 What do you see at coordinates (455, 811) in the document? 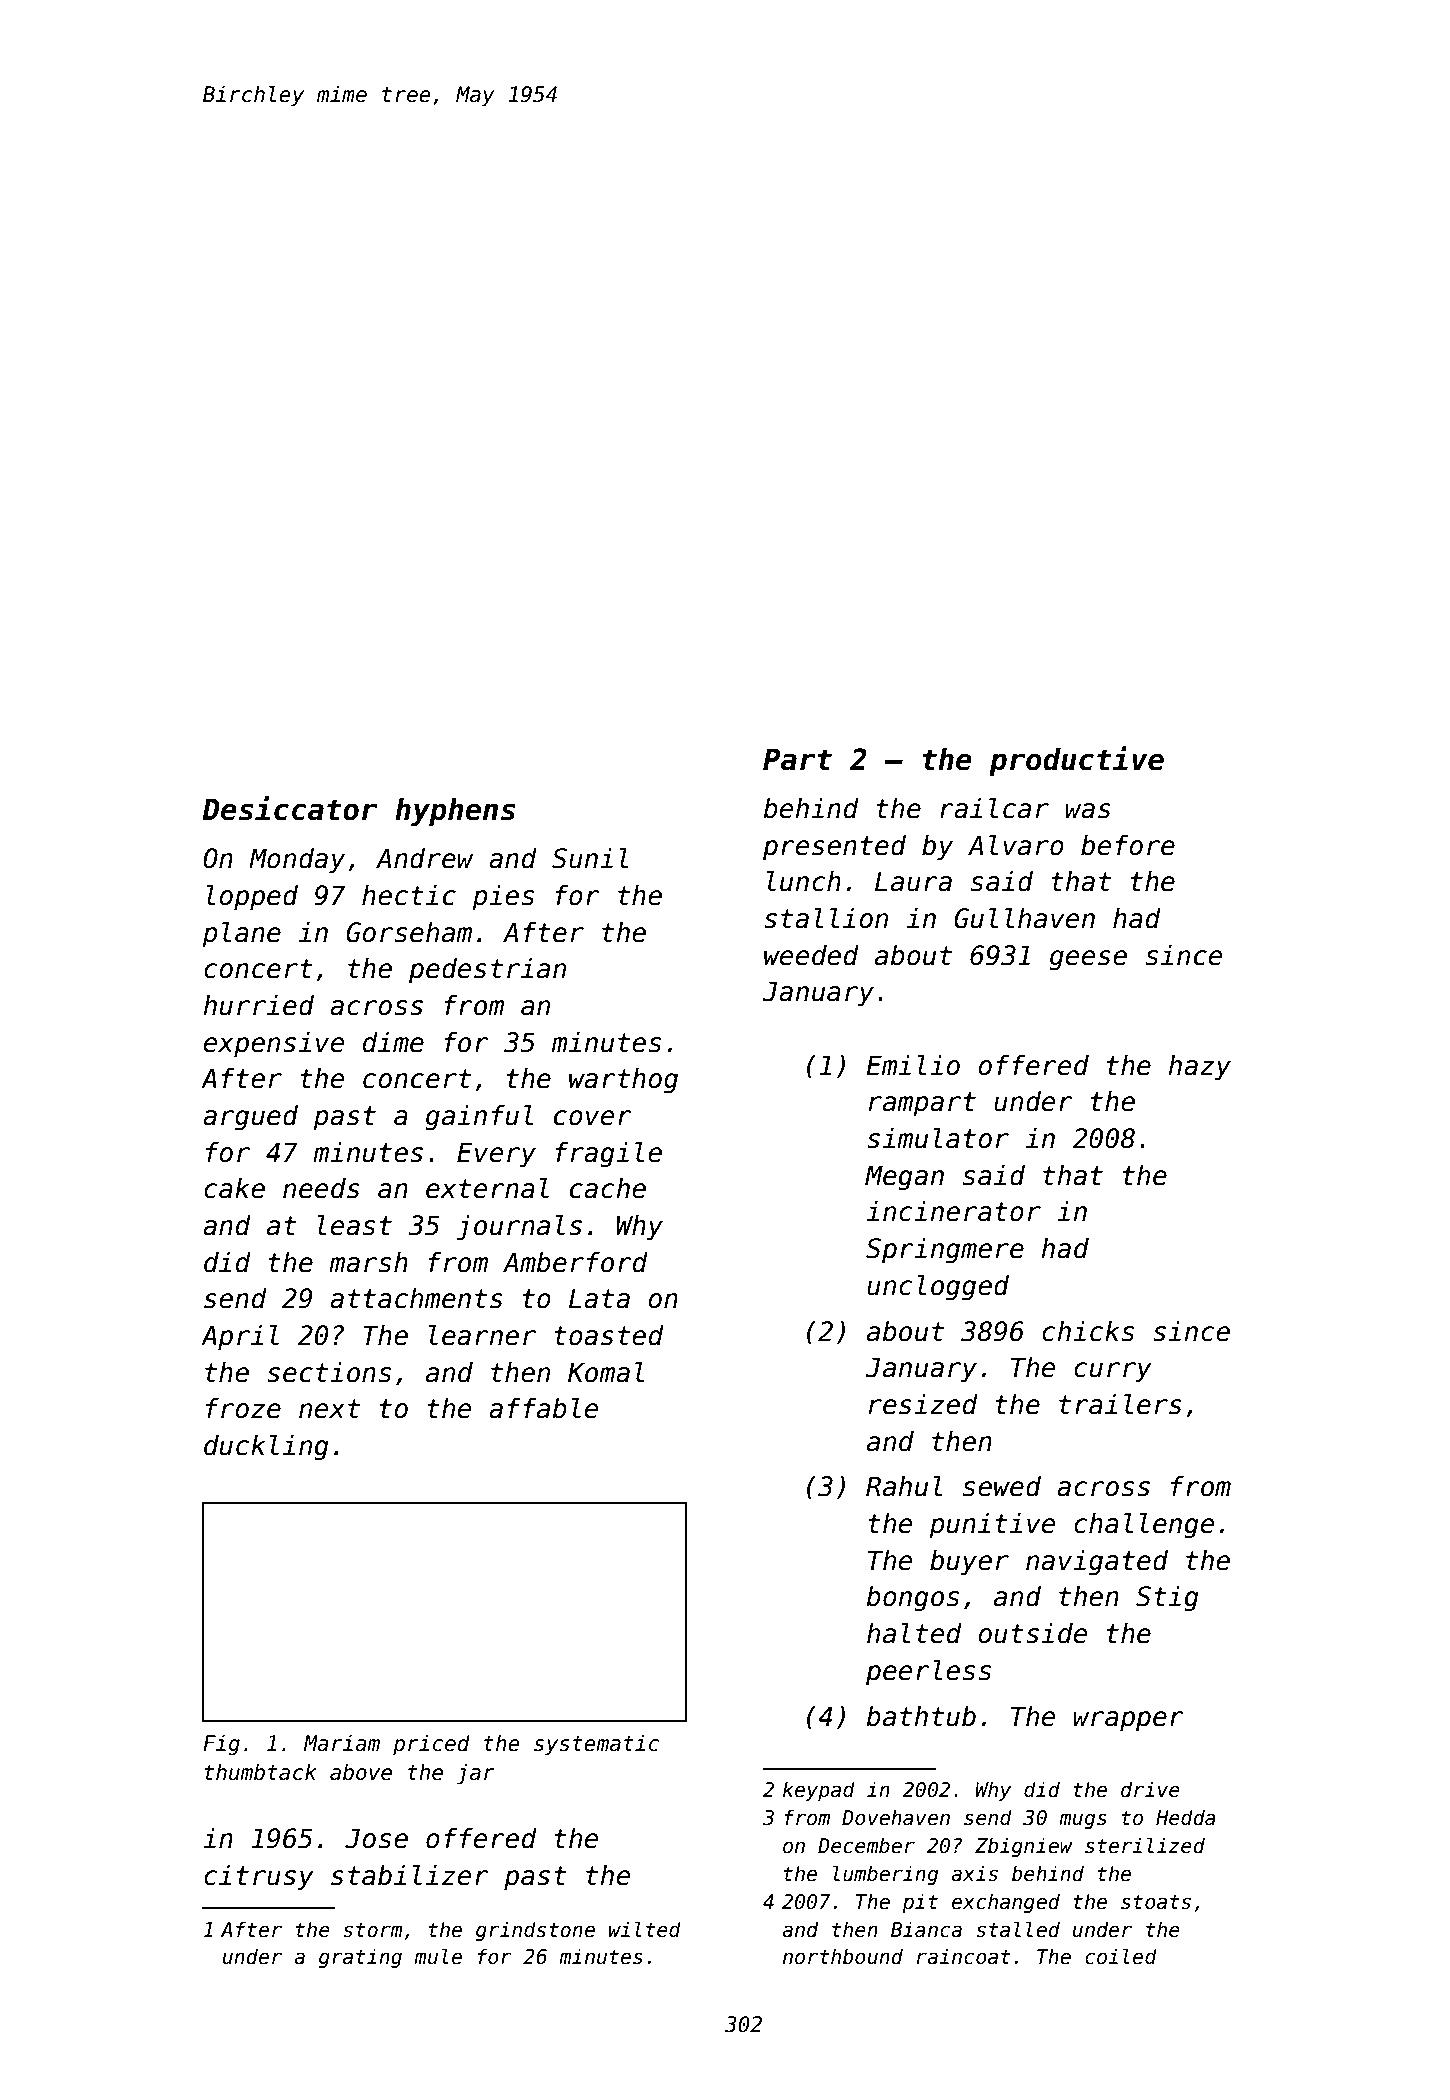
I see `hyphens` at bounding box center [455, 811].
